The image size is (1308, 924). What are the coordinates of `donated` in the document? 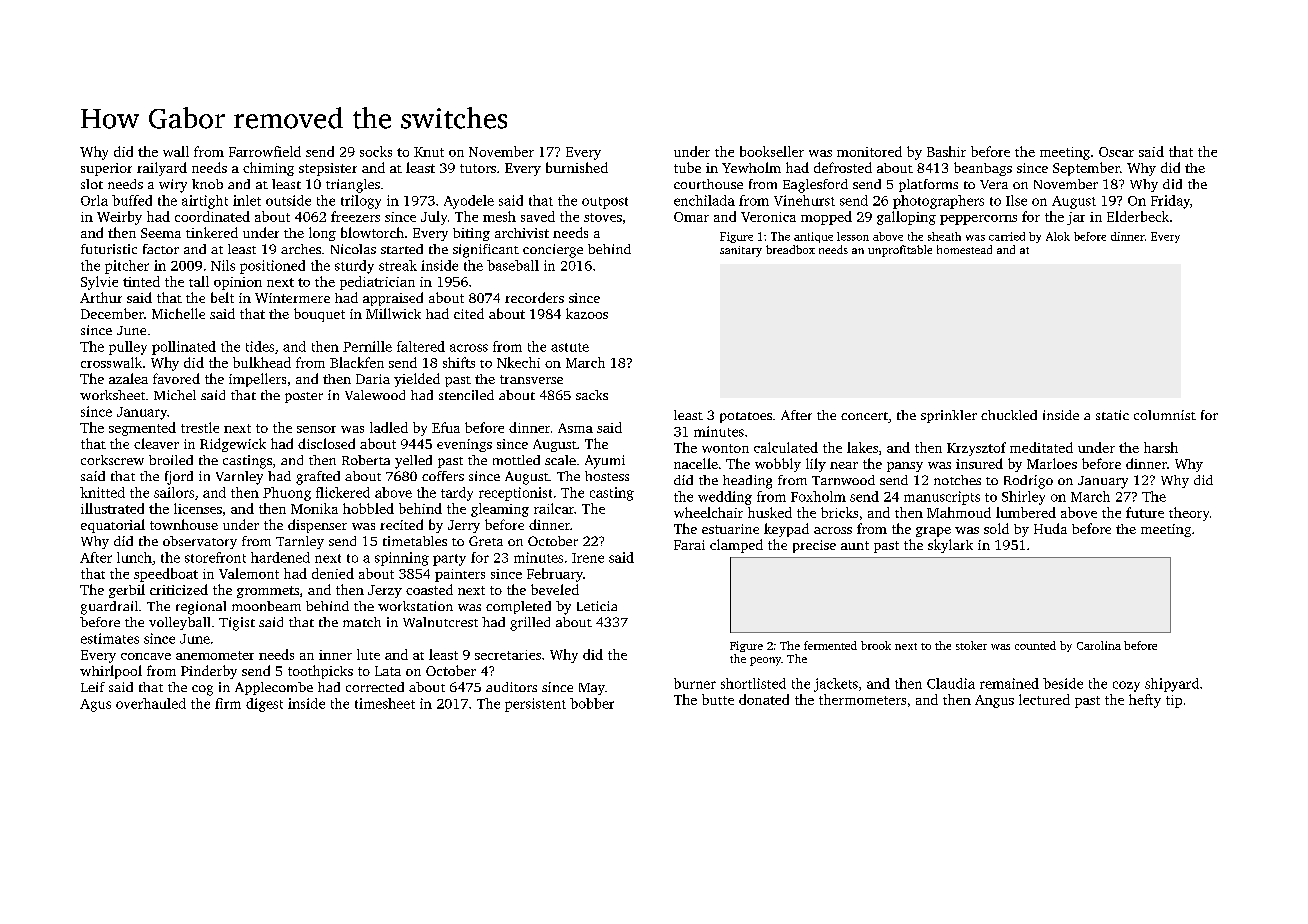 It's located at (764, 699).
